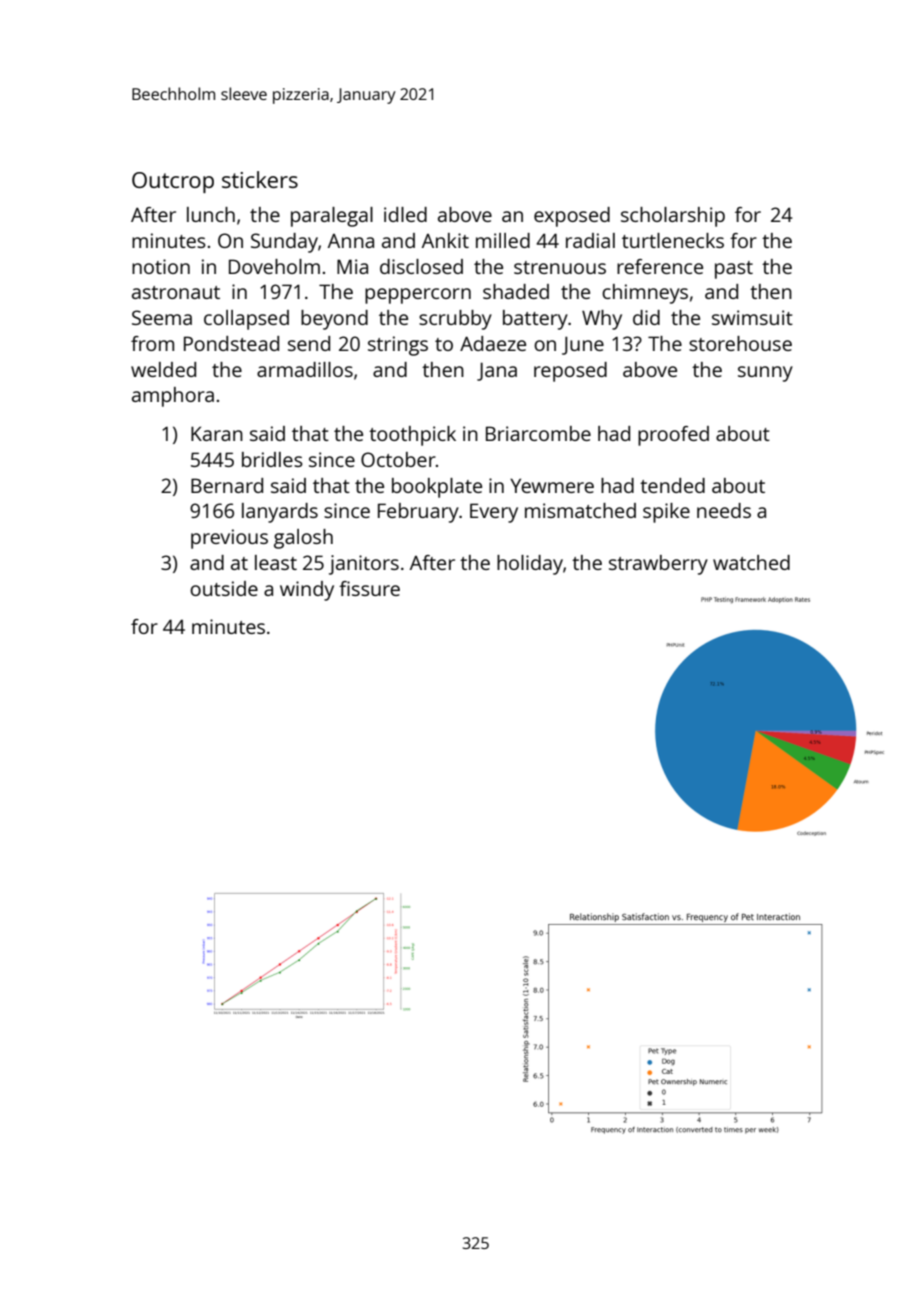  What do you see at coordinates (660, 266) in the page?
I see `reference` at bounding box center [660, 266].
